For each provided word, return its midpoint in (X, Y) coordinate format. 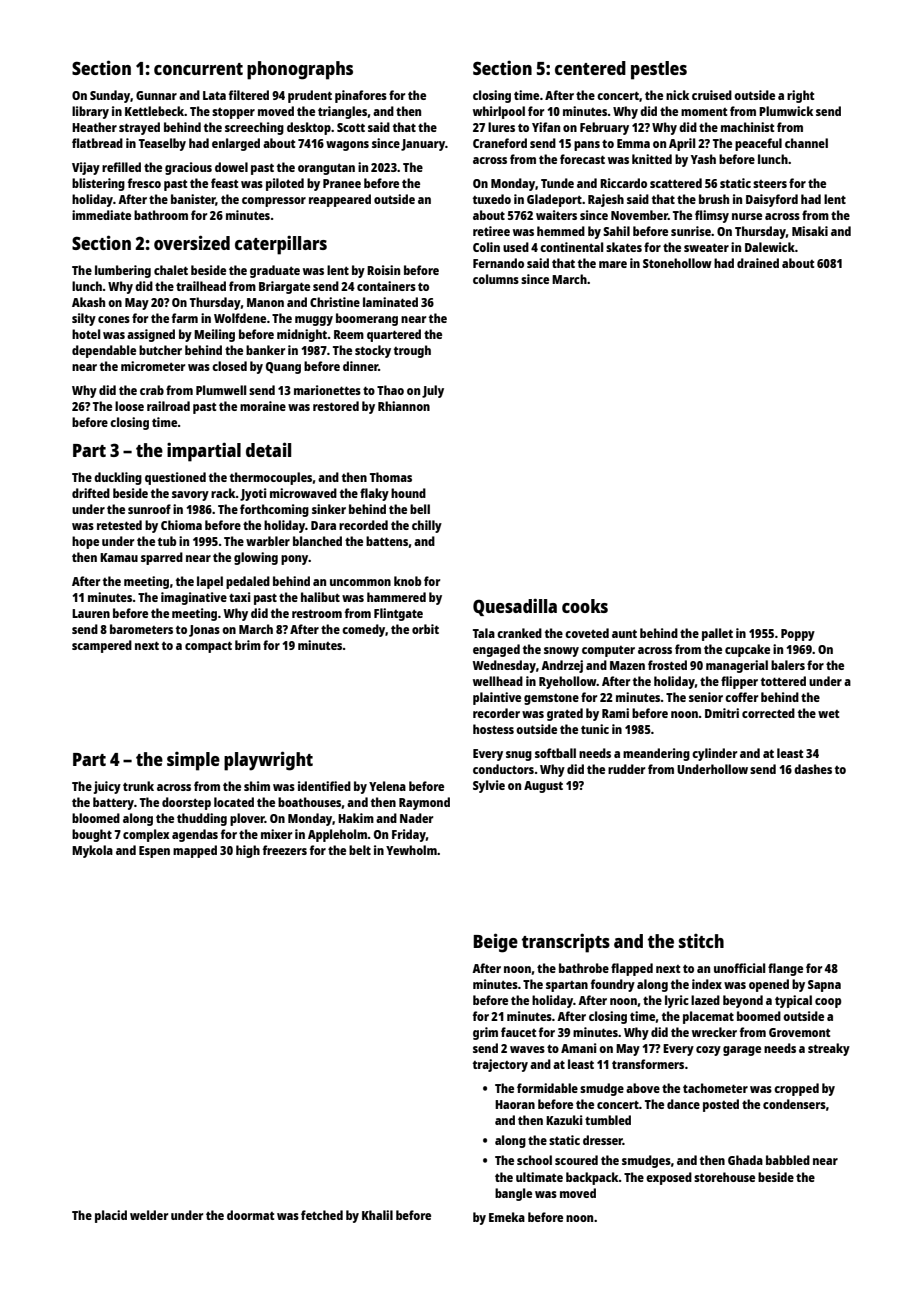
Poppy (798, 635)
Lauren (91, 613)
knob (408, 581)
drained (758, 263)
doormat (250, 1215)
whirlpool (499, 112)
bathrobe (584, 968)
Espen (154, 852)
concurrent (198, 69)
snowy (561, 652)
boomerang (367, 319)
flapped (632, 969)
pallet (717, 634)
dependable (104, 351)
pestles (659, 70)
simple (193, 761)
